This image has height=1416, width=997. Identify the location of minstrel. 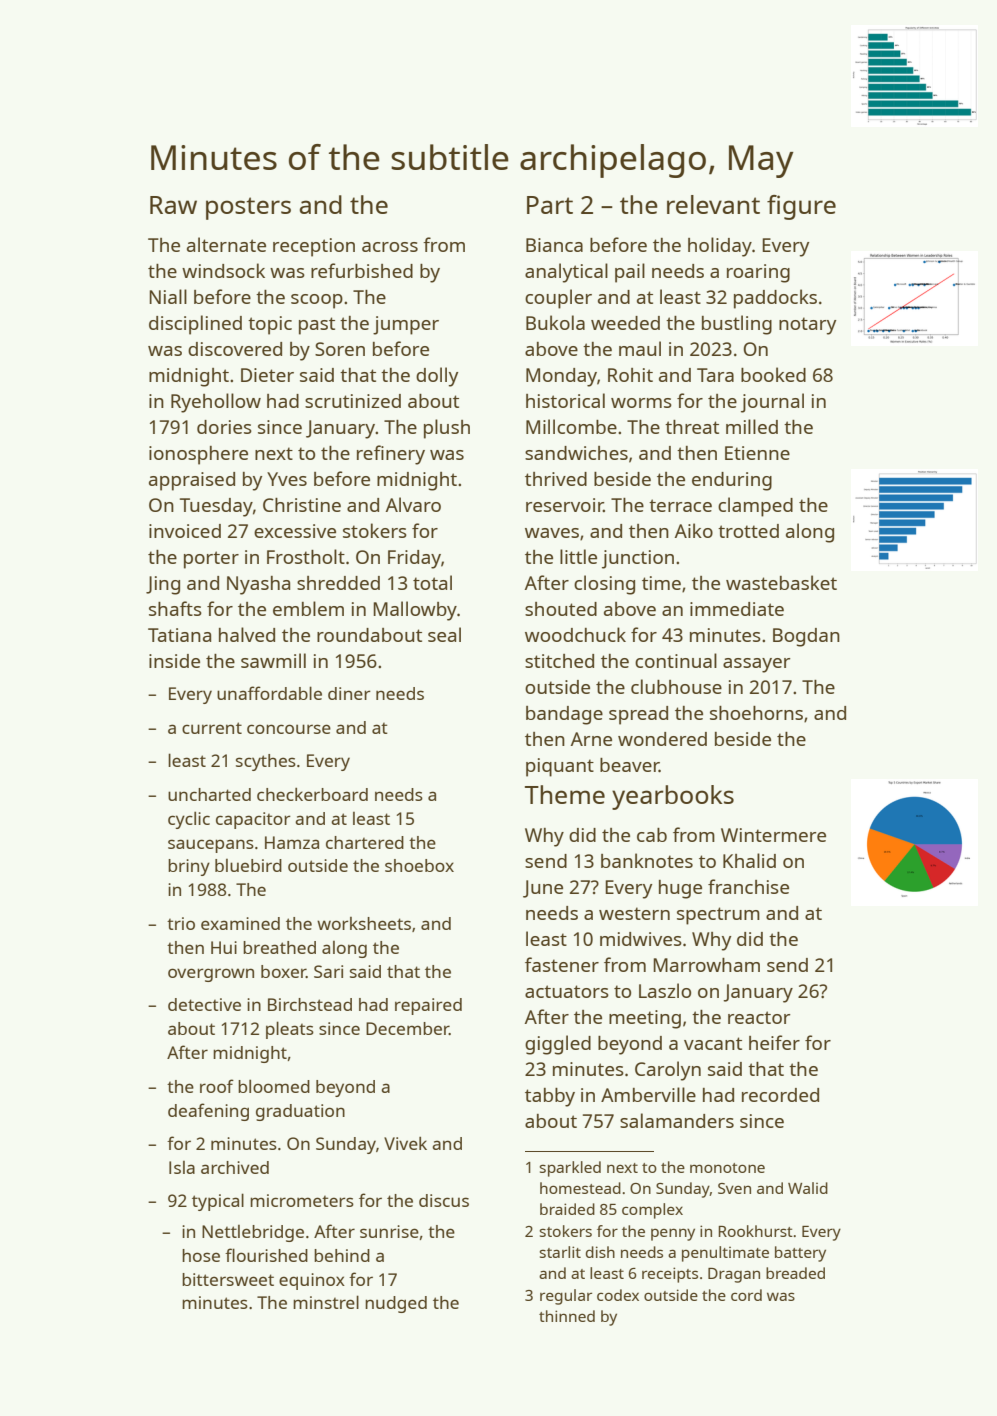
(326, 1302).
